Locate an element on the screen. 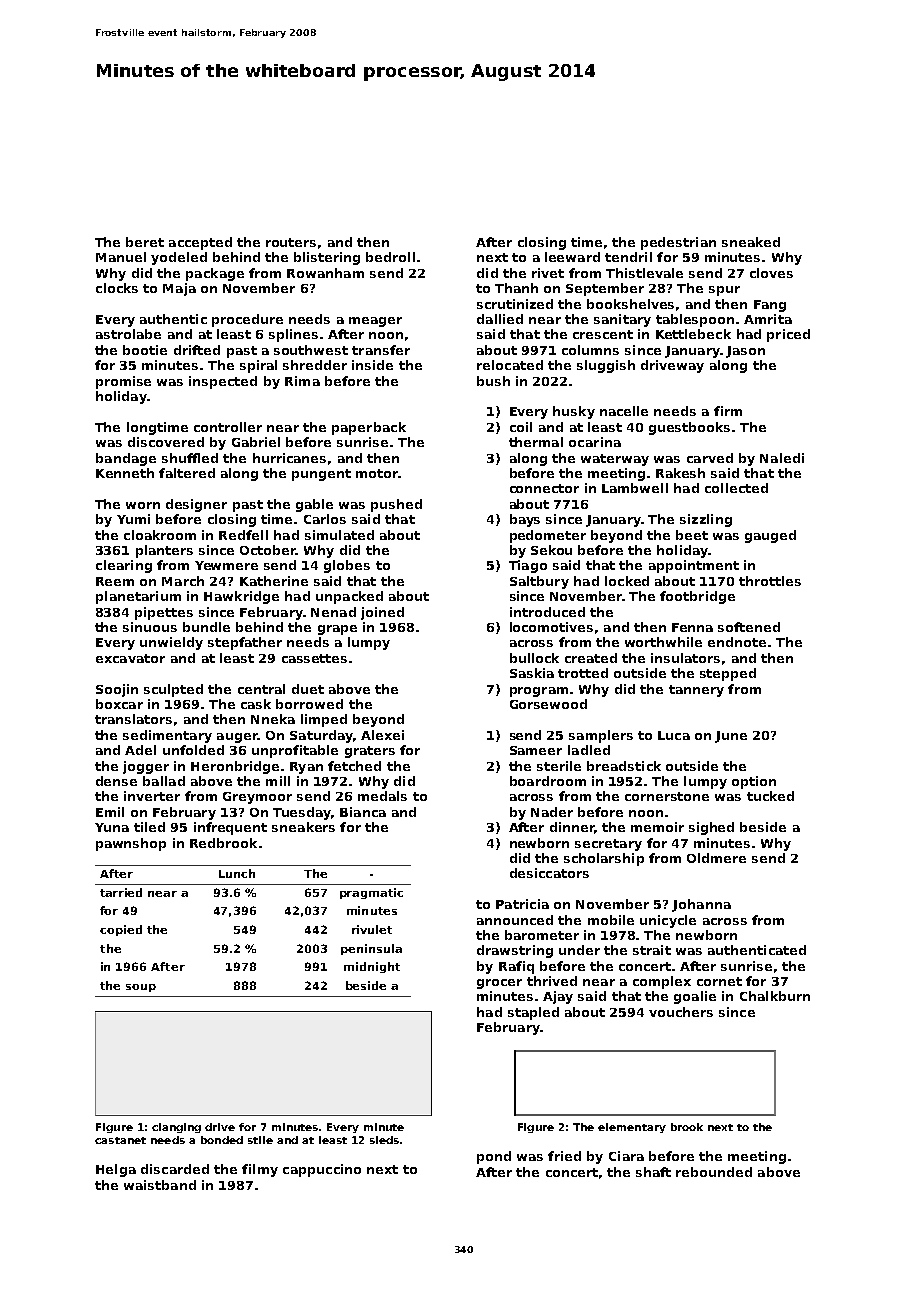 Image resolution: width=908 pixels, height=1316 pixels. program is located at coordinates (539, 692).
